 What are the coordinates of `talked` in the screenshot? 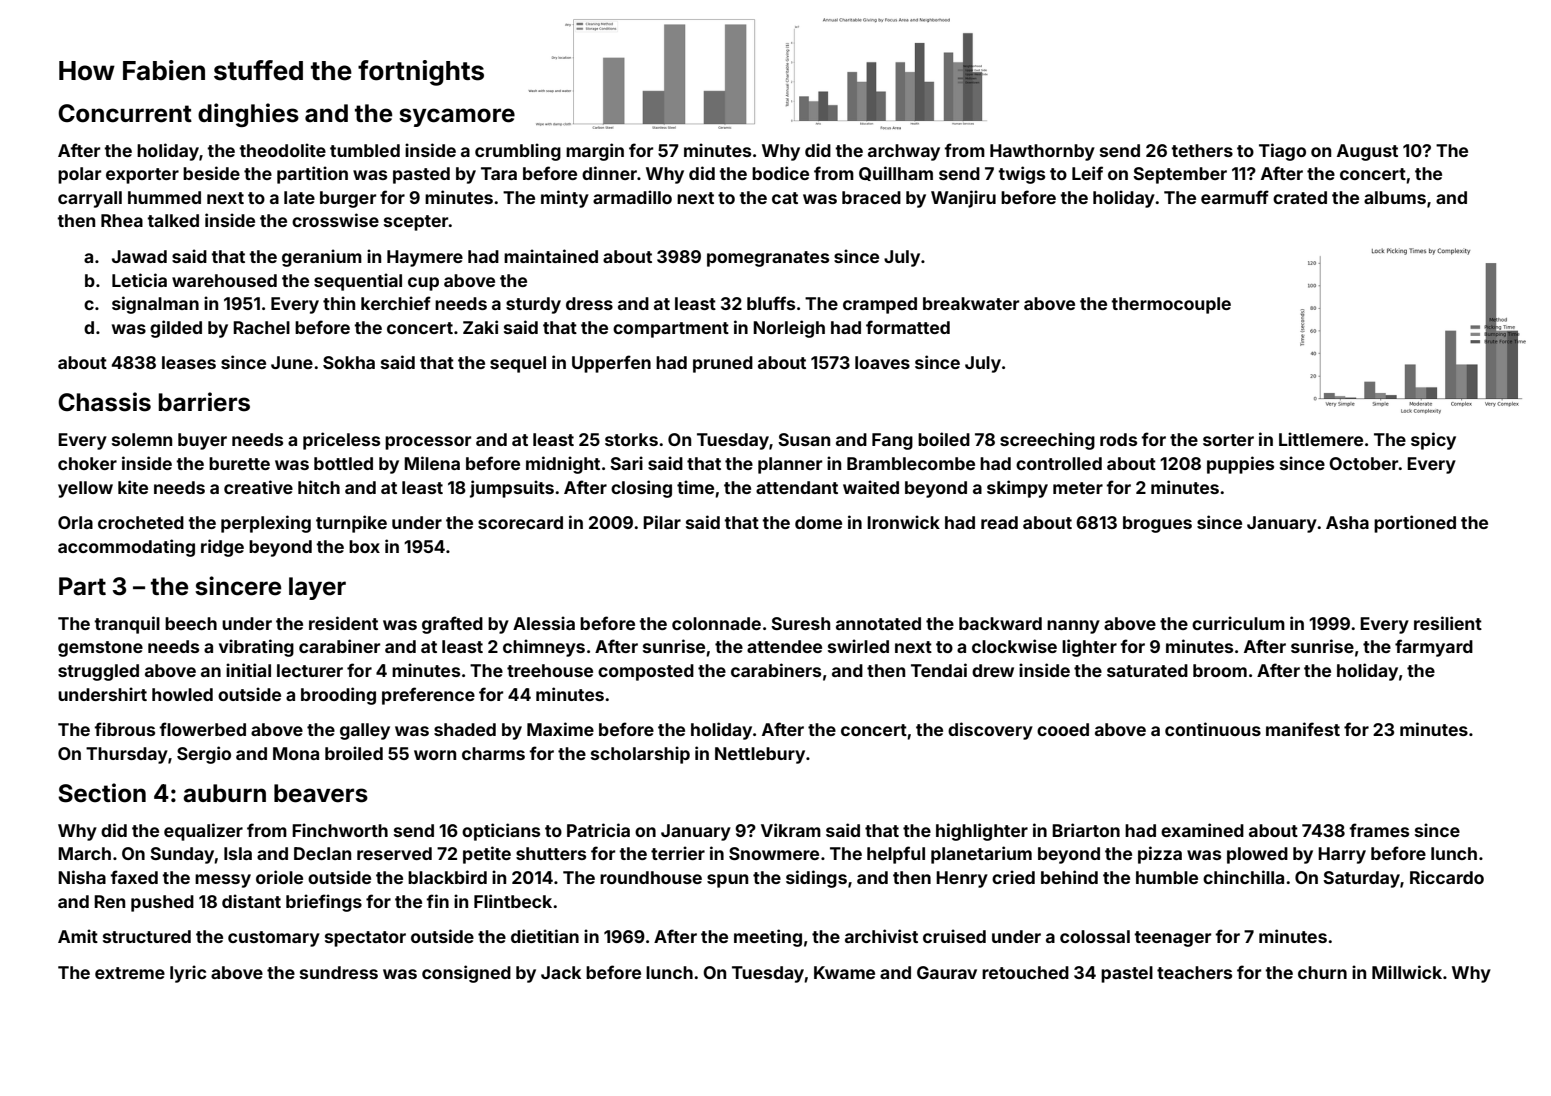 It's located at (173, 220).
